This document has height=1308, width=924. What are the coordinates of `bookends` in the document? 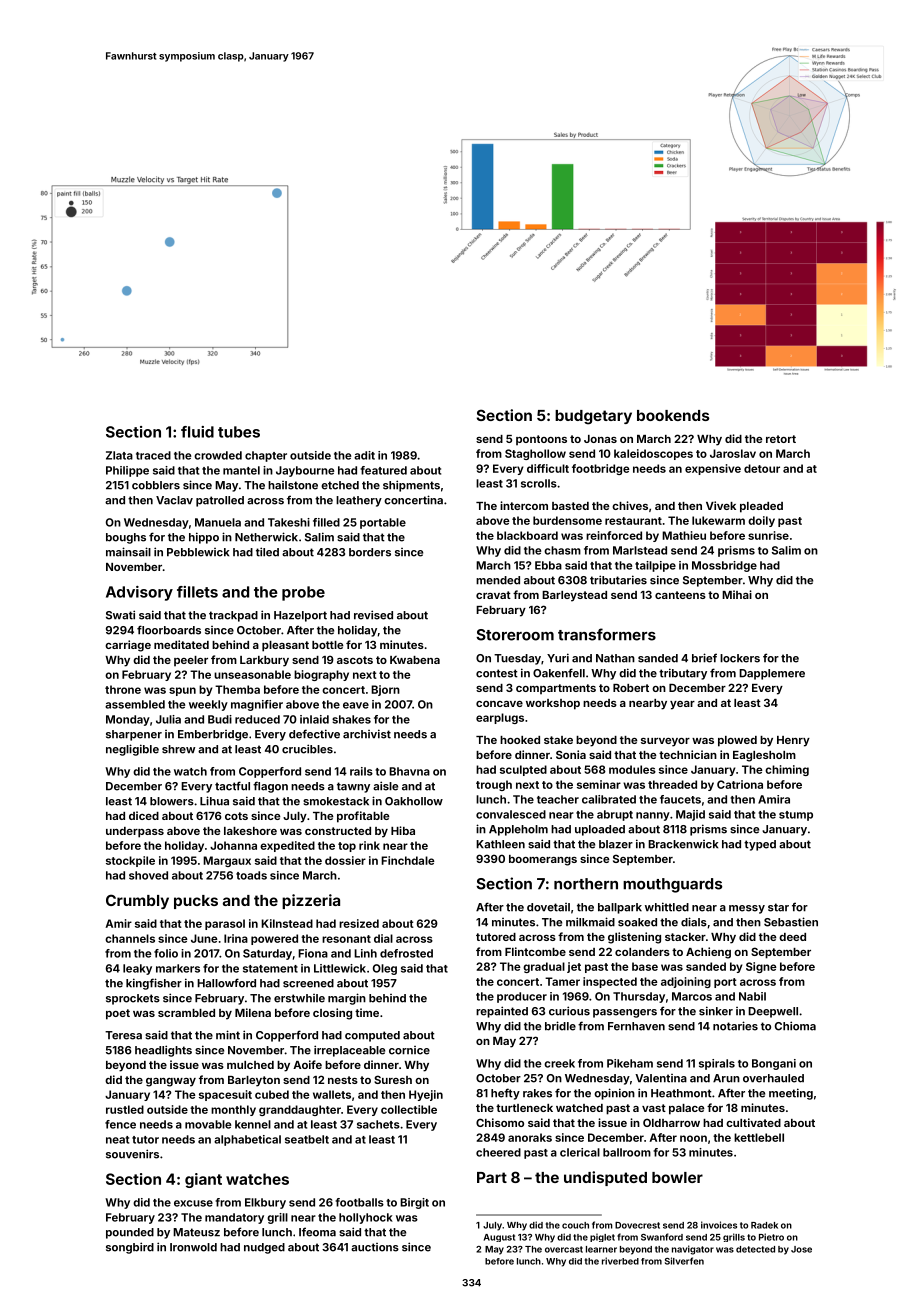 It's located at (673, 415).
